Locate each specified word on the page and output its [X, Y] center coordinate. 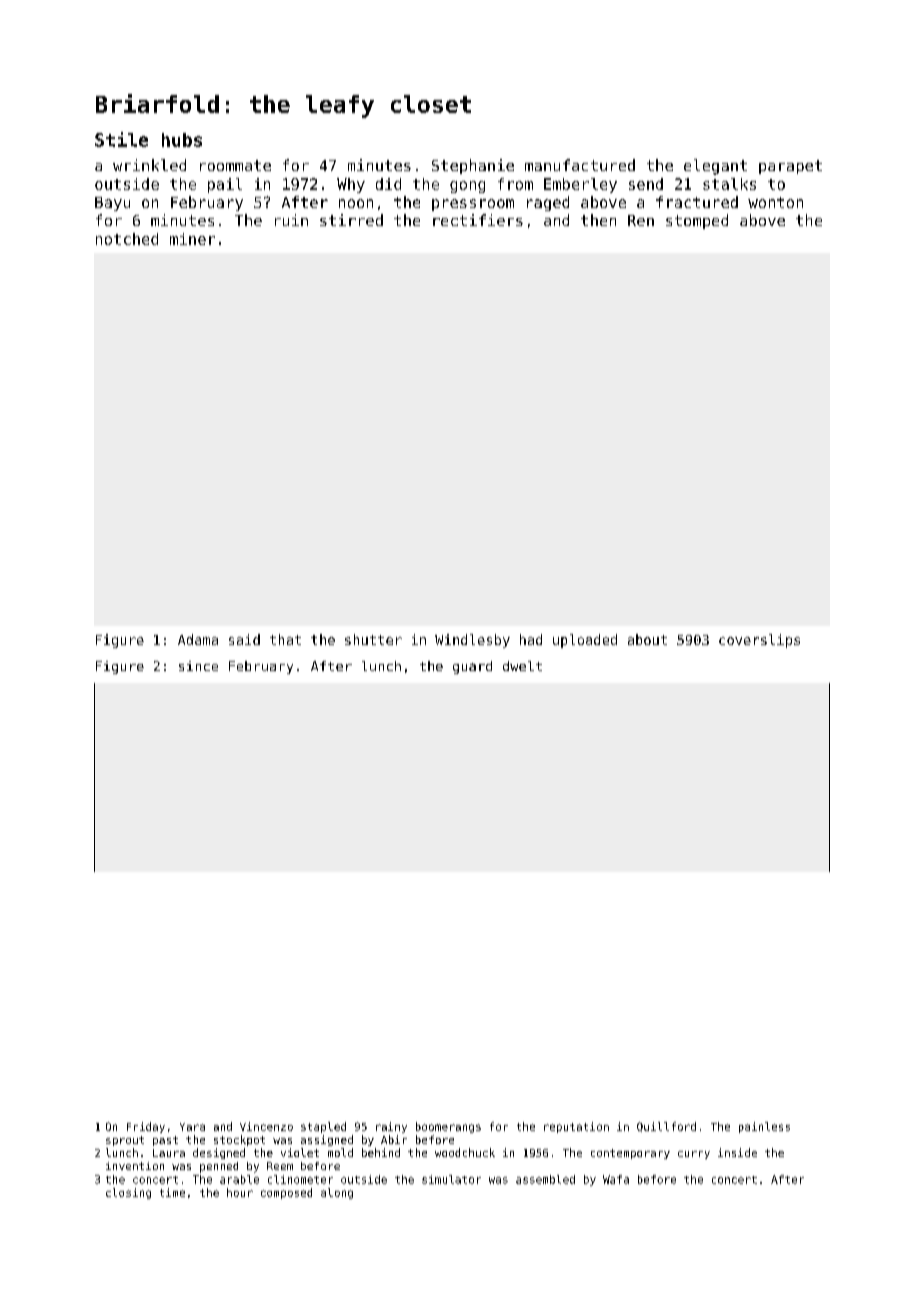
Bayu [112, 204]
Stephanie [473, 166]
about [647, 639]
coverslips [759, 641]
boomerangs [448, 1127]
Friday [146, 1127]
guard [472, 667]
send [646, 184]
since [198, 666]
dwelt [522, 666]
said [244, 639]
